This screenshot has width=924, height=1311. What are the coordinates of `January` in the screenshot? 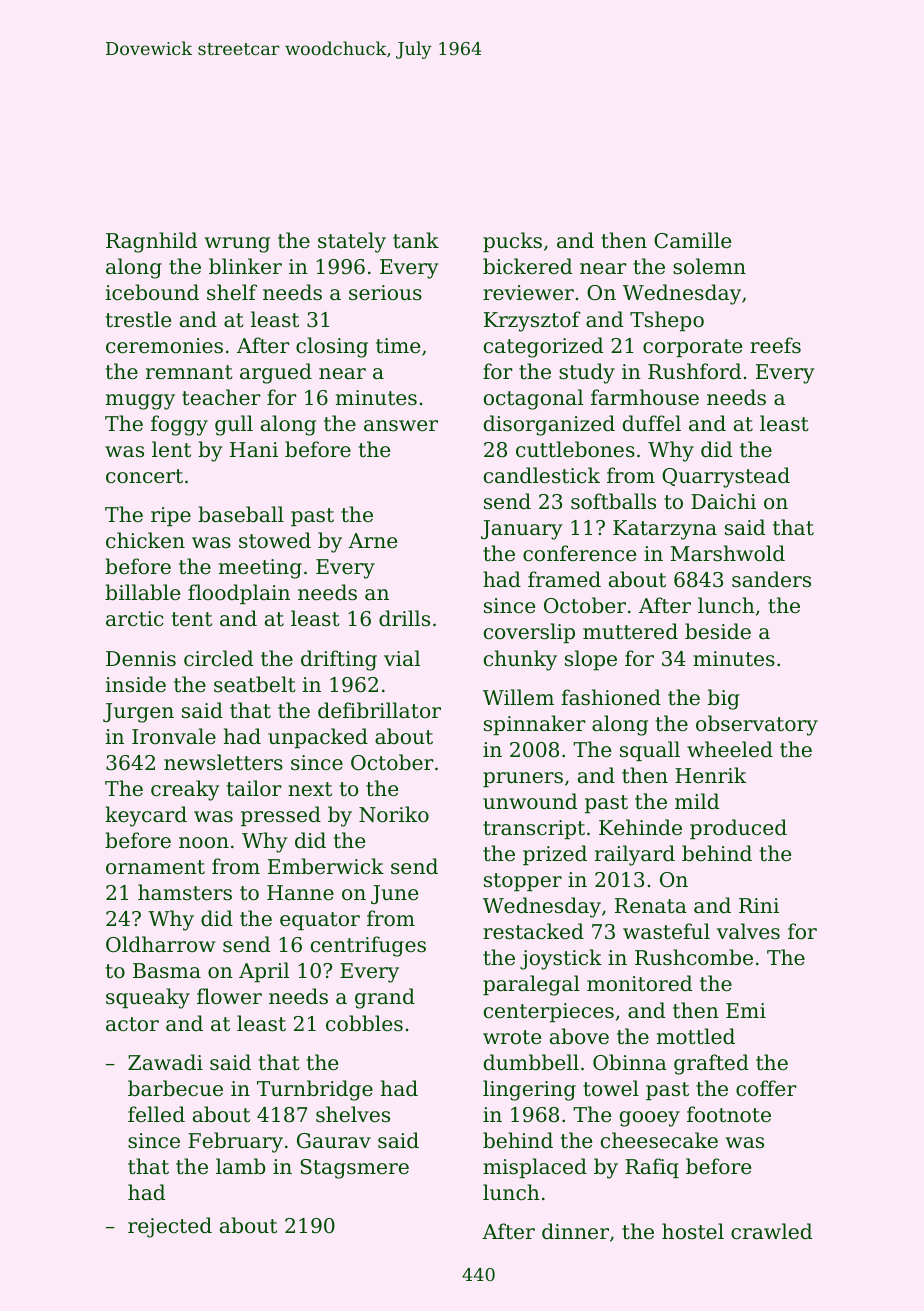 It's located at (521, 530).
